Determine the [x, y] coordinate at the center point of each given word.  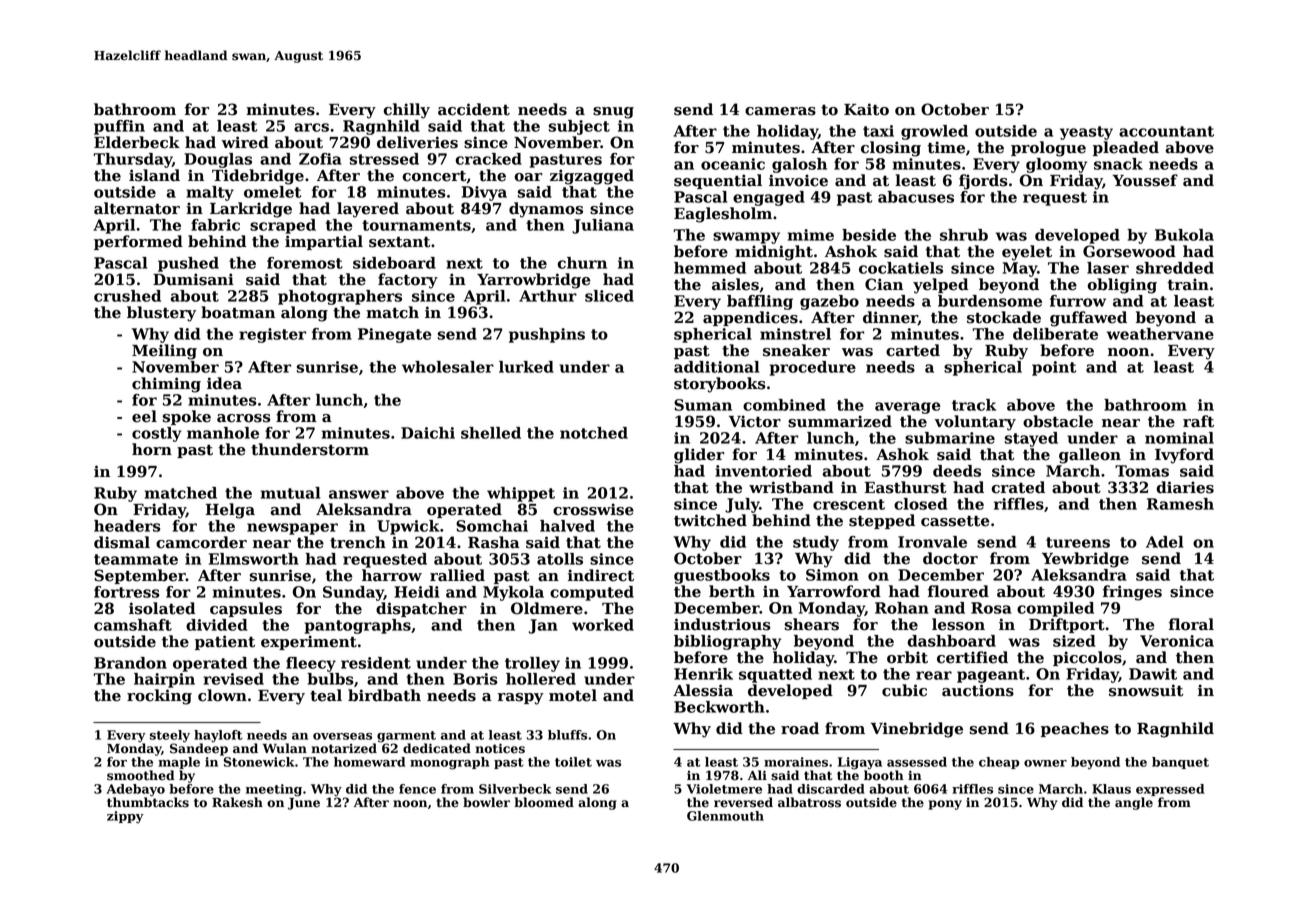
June [304, 804]
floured [958, 591]
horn [152, 449]
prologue [1048, 149]
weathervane [1160, 334]
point [1054, 368]
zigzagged [592, 177]
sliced [609, 296]
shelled [491, 433]
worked [603, 625]
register [272, 335]
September [140, 576]
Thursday [132, 160]
